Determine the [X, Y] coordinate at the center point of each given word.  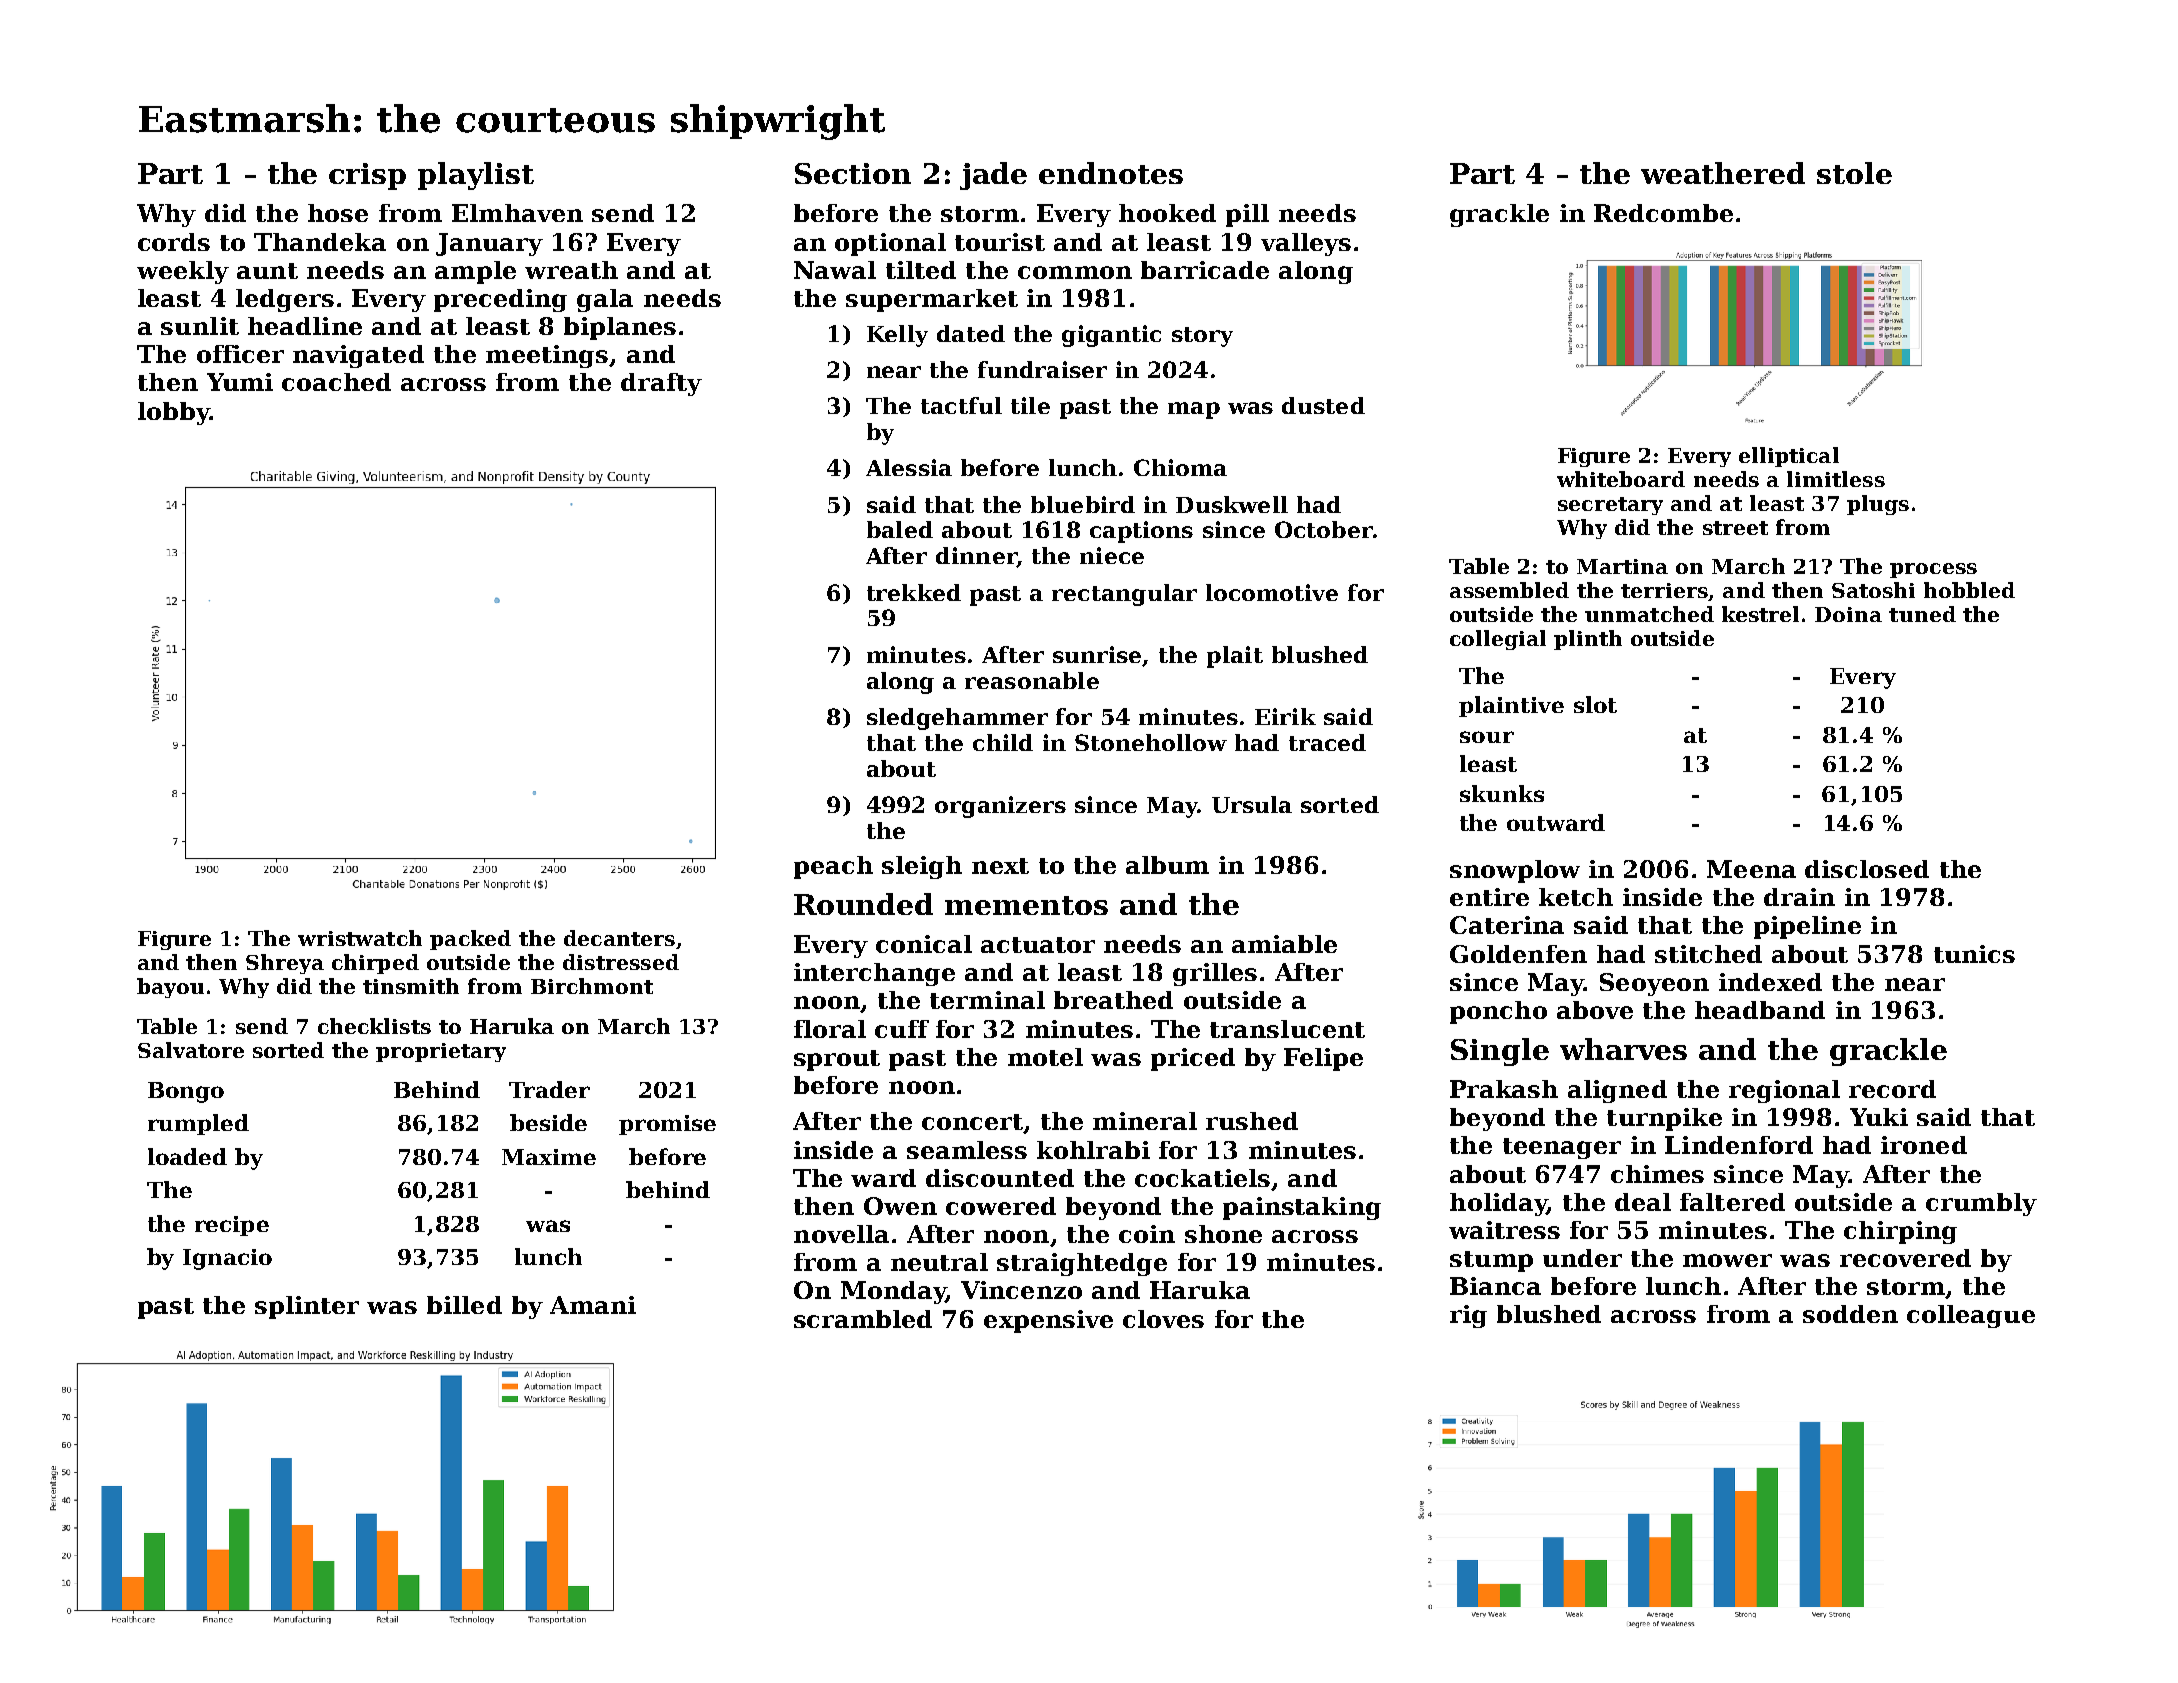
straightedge [1082, 1264]
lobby [174, 413]
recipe [232, 1226]
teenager [1562, 1148]
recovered [1905, 1258]
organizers [1000, 807]
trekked [914, 592]
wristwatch [360, 938]
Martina [1622, 566]
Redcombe [1663, 213]
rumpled [198, 1124]
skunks [1502, 793]
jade [993, 176]
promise [667, 1125]
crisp [367, 176]
